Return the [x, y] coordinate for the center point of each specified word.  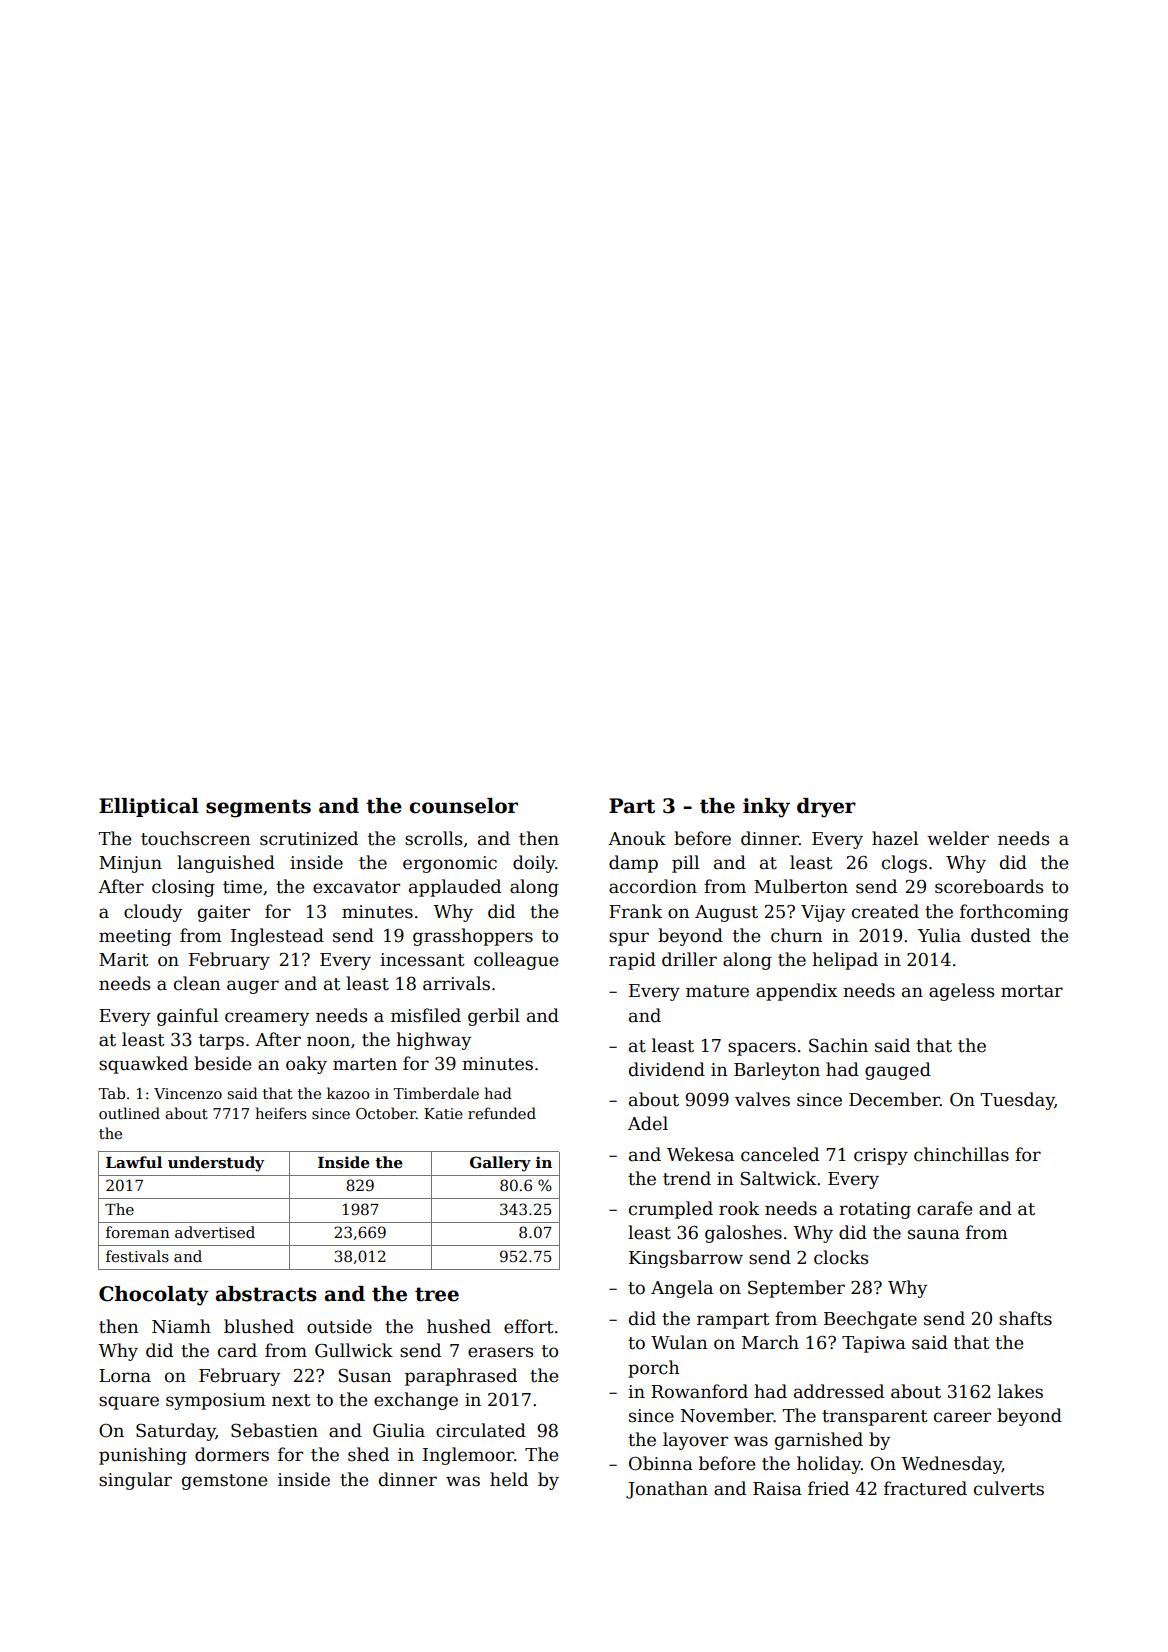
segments [258, 808]
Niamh [181, 1326]
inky [766, 808]
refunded [502, 1113]
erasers [500, 1352]
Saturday [176, 1432]
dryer [826, 808]
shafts [1025, 1318]
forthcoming [1014, 913]
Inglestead [277, 937]
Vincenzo [188, 1093]
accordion [653, 886]
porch [653, 1369]
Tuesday [1017, 1101]
